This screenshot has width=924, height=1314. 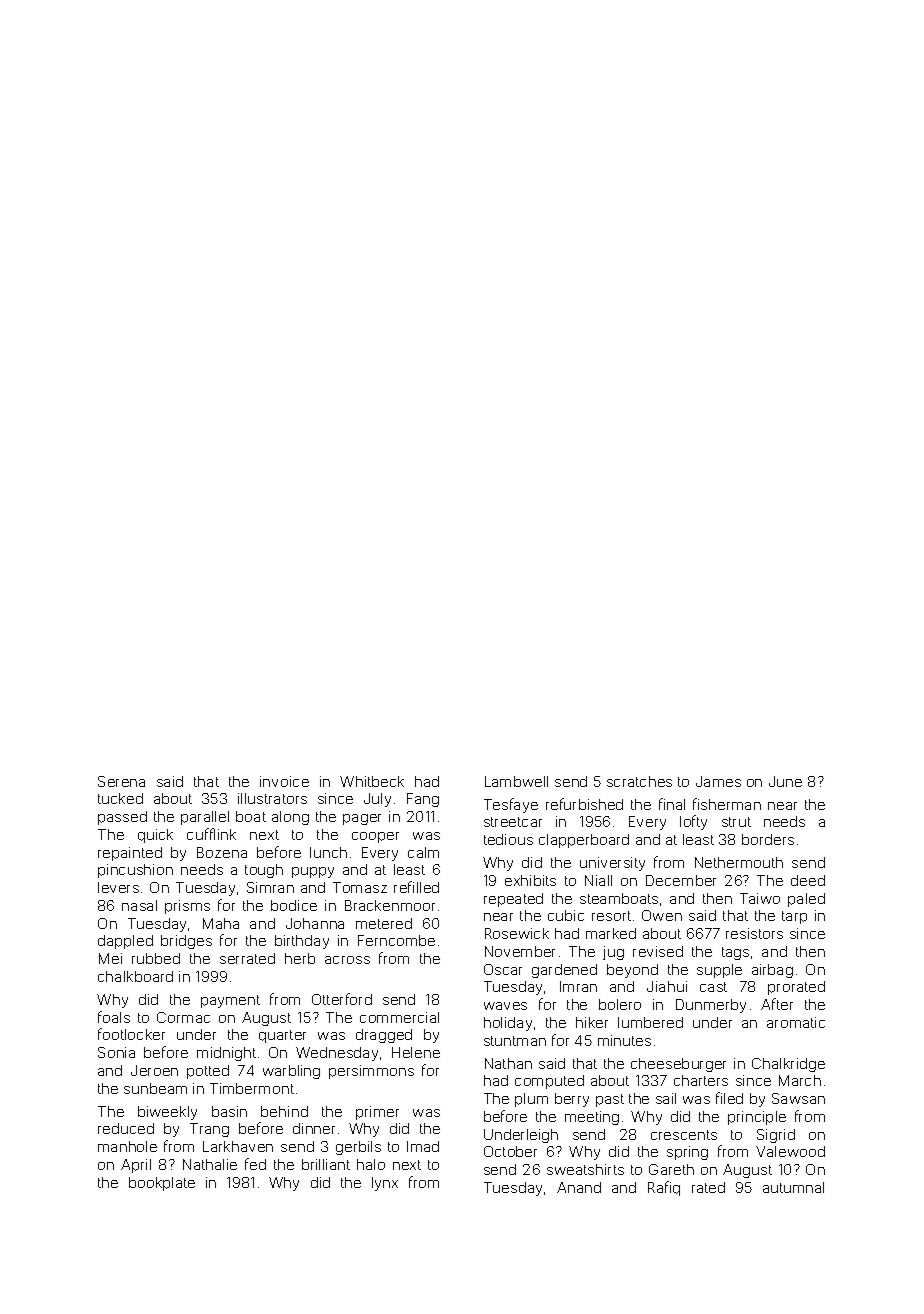 I want to click on April, so click(x=136, y=1166).
